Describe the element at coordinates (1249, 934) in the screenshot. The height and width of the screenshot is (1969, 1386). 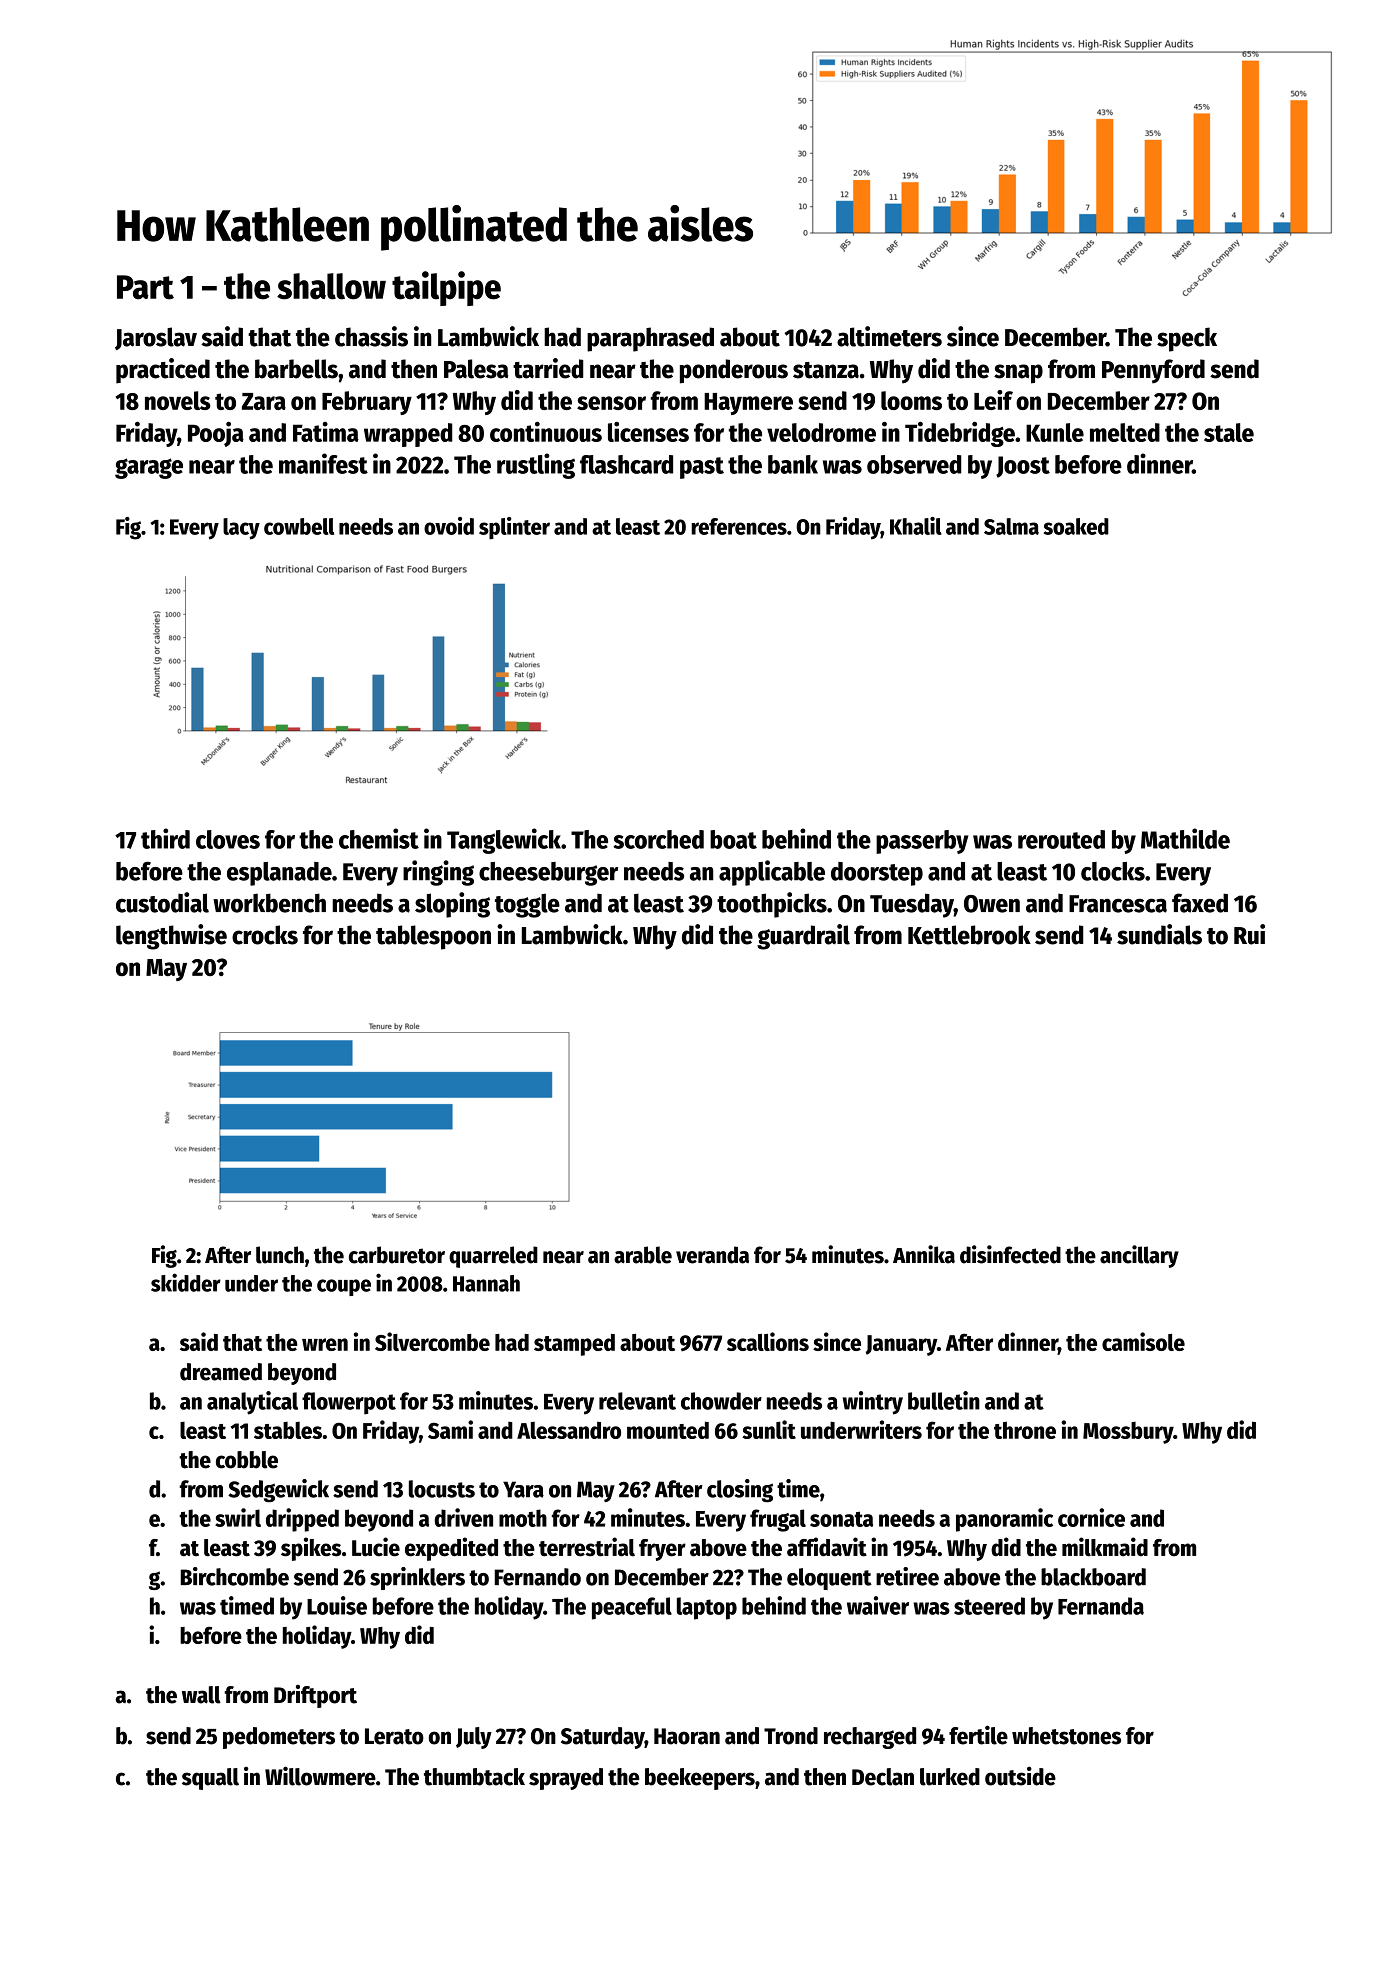
I see `Rui` at that location.
